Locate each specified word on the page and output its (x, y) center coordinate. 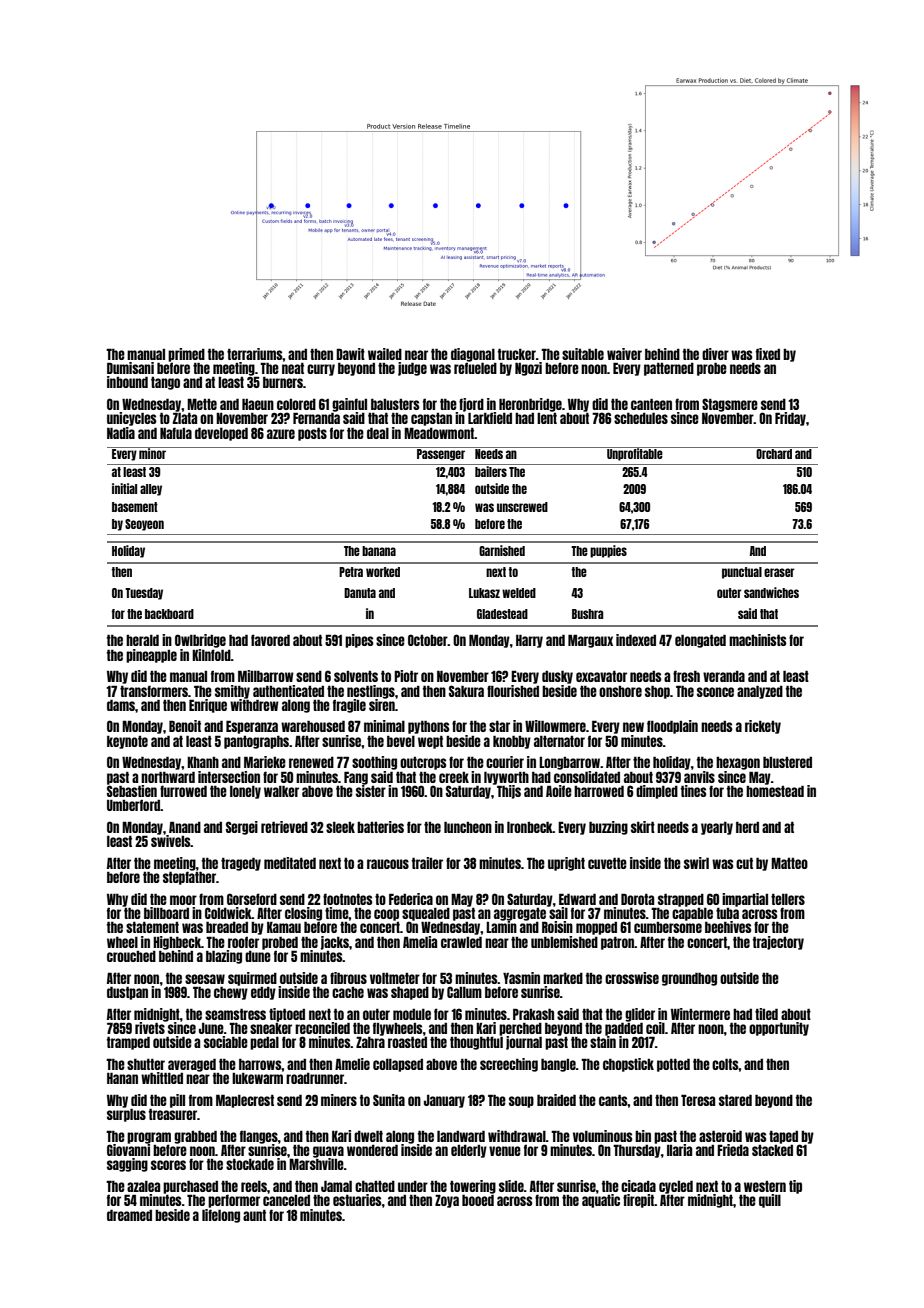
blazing (224, 957)
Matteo (789, 863)
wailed (385, 354)
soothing (374, 763)
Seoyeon (144, 525)
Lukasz (484, 593)
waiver (624, 354)
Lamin (501, 927)
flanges (259, 1137)
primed (186, 355)
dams (121, 705)
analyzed (760, 692)
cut (744, 863)
